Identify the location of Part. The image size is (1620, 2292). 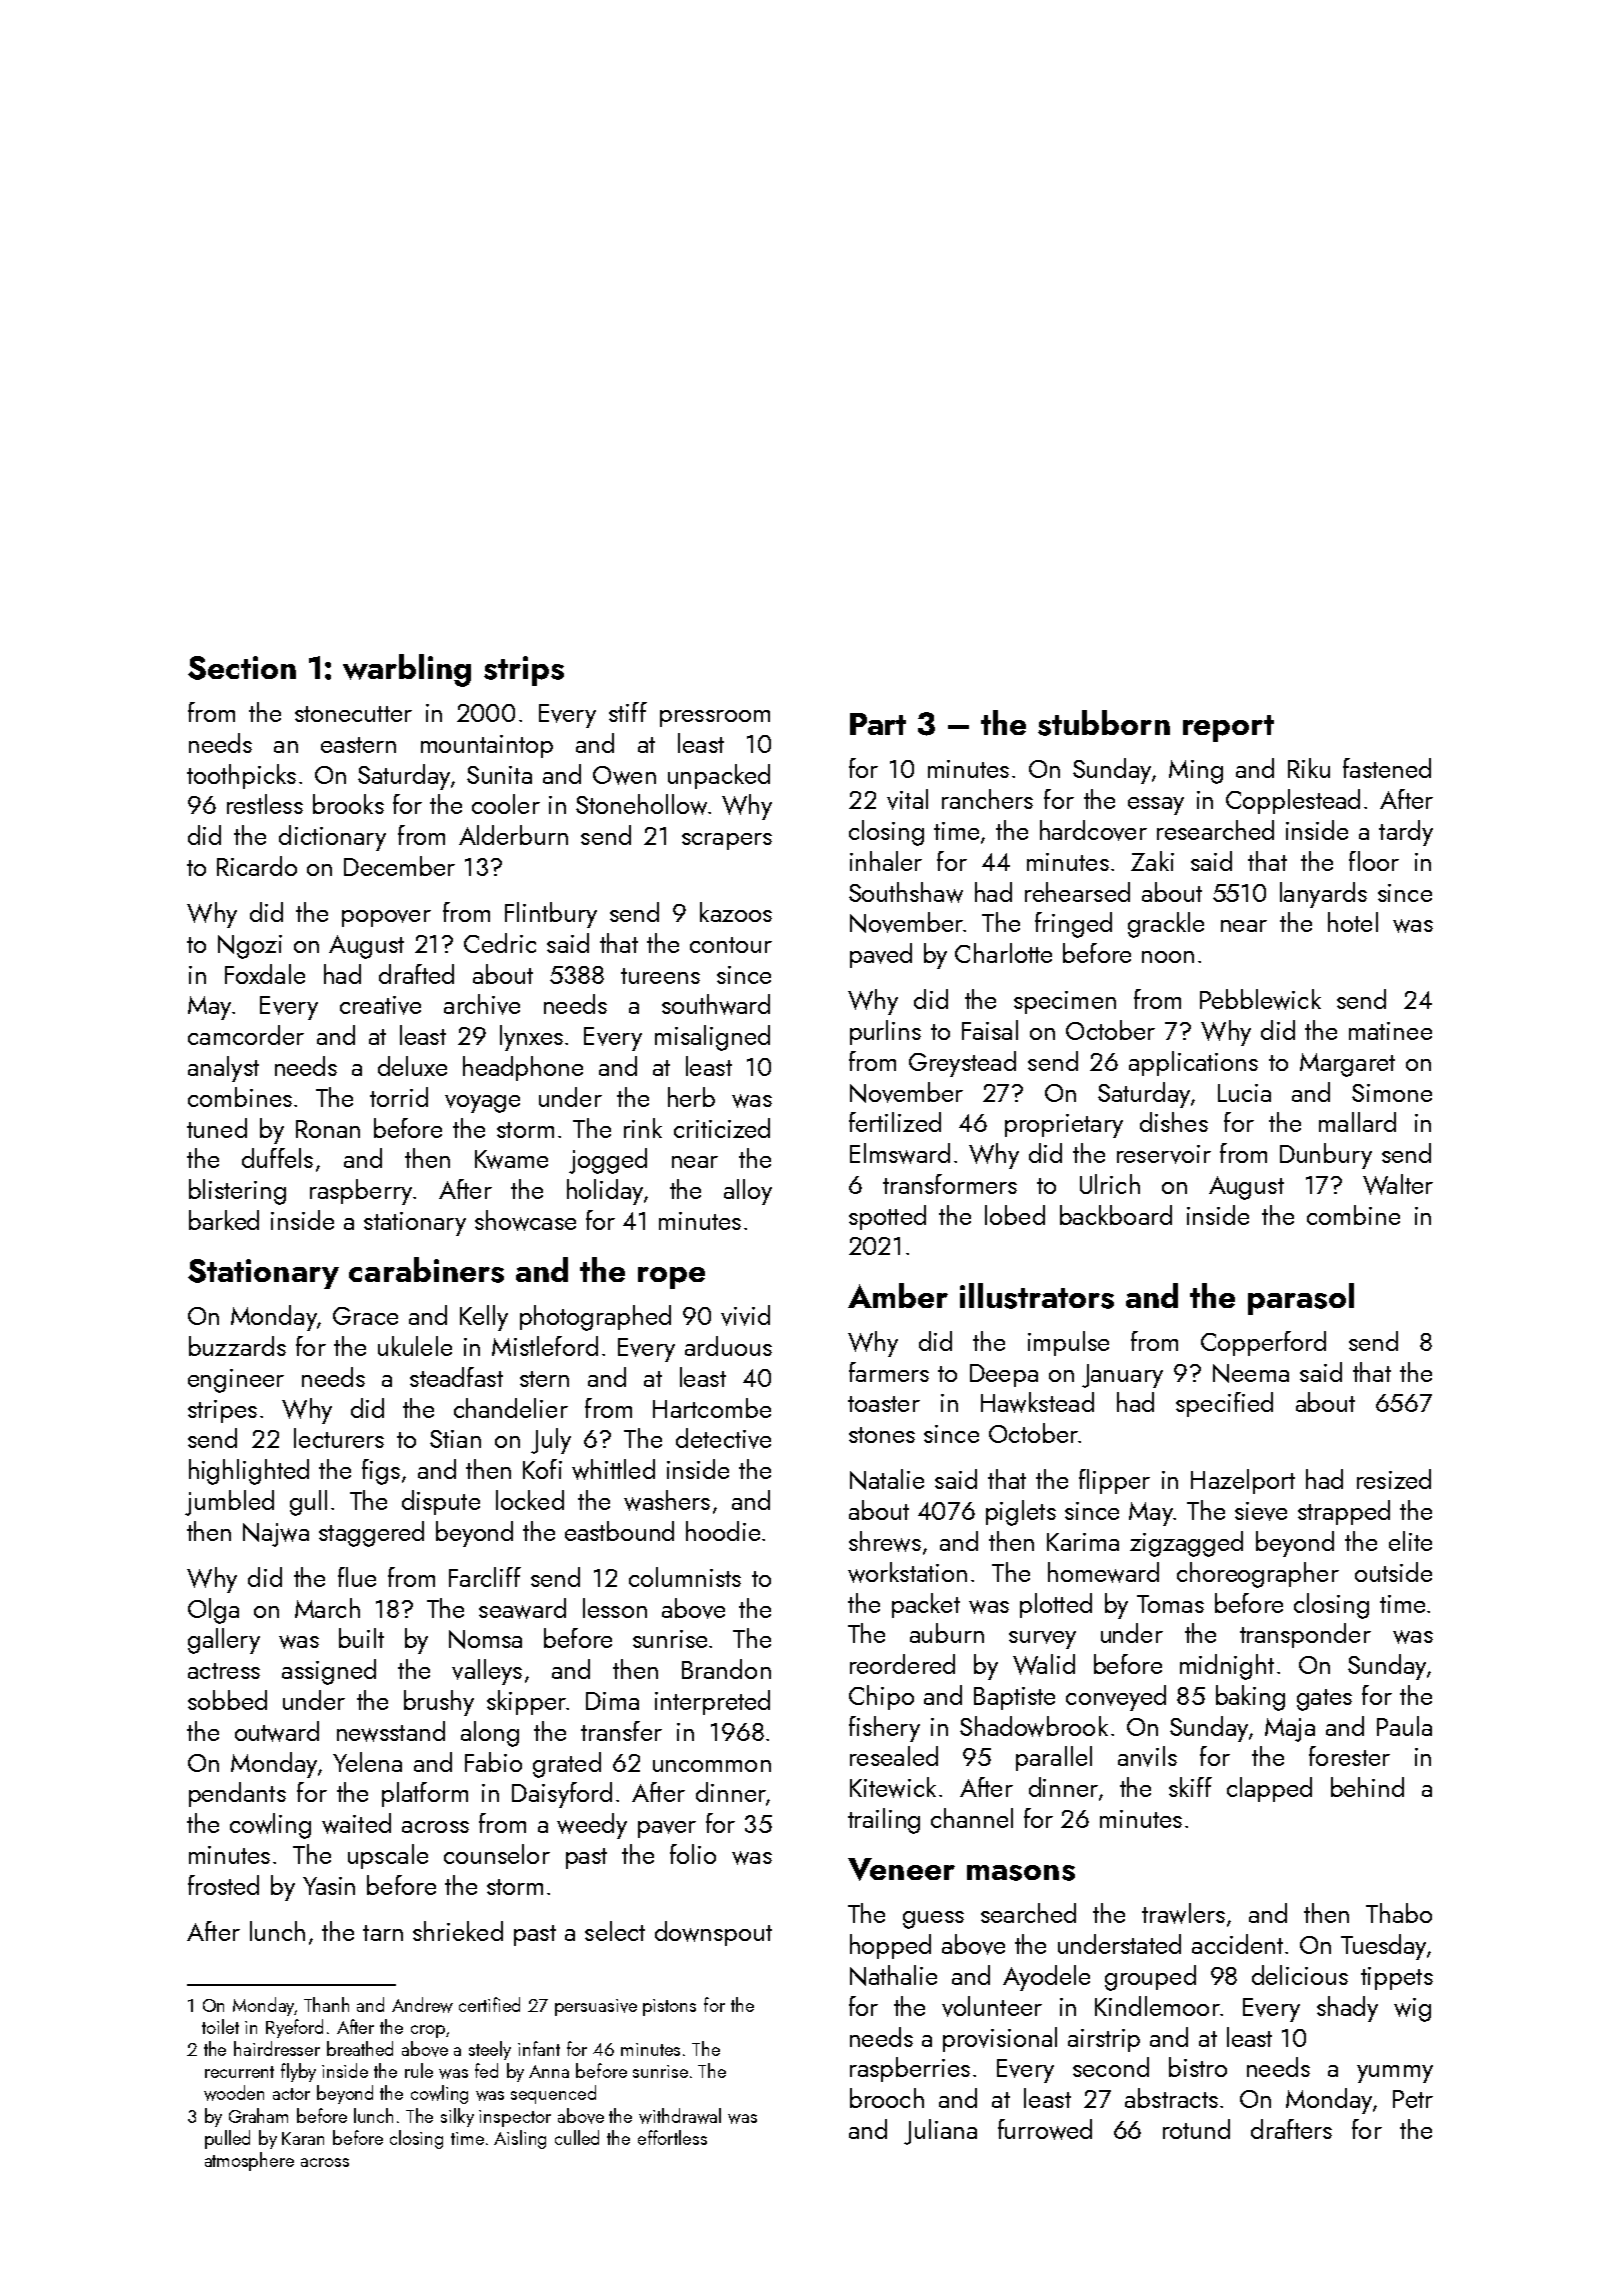
(878, 724).
